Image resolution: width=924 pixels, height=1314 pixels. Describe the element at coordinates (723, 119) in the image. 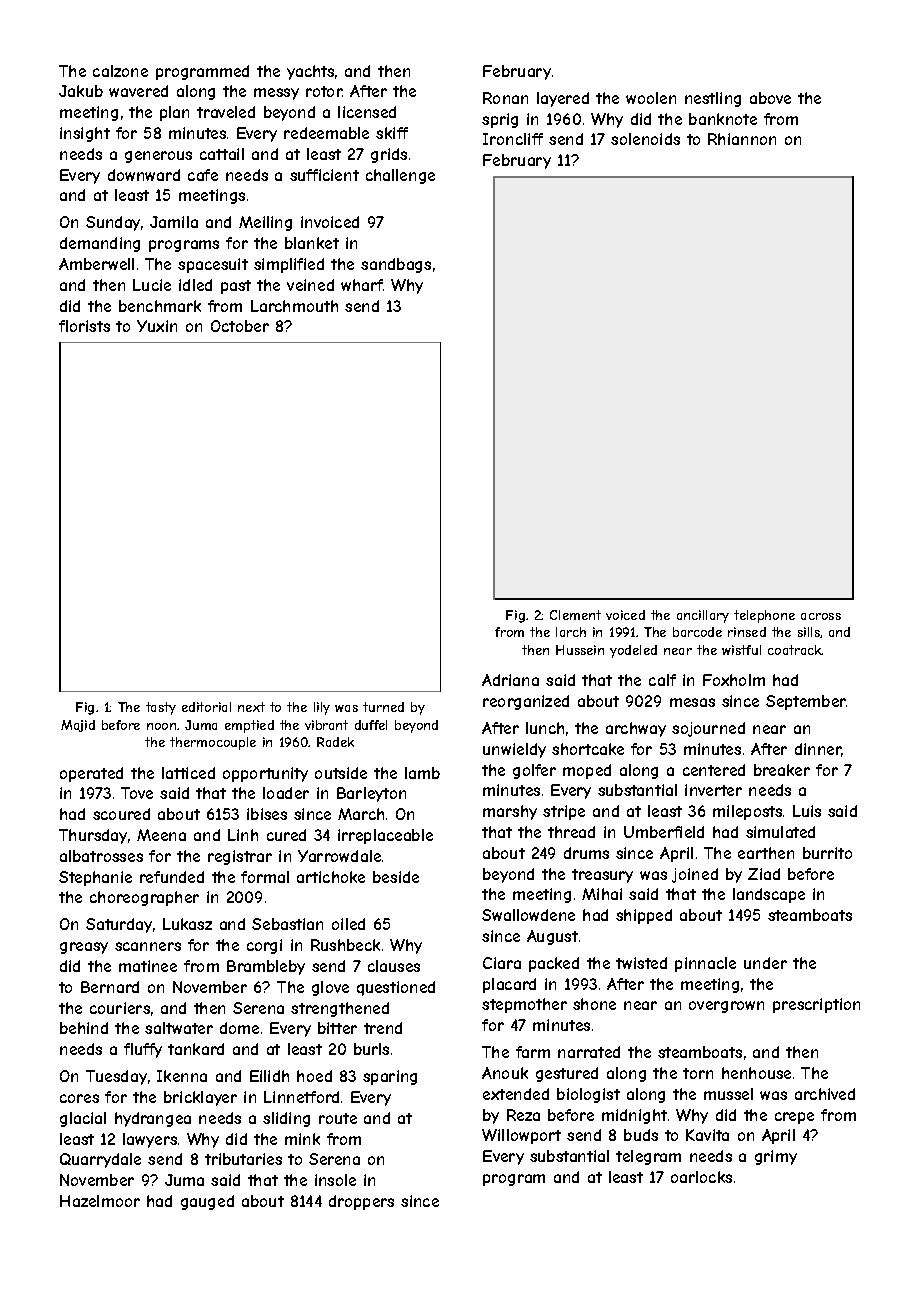

I see `banknote` at that location.
